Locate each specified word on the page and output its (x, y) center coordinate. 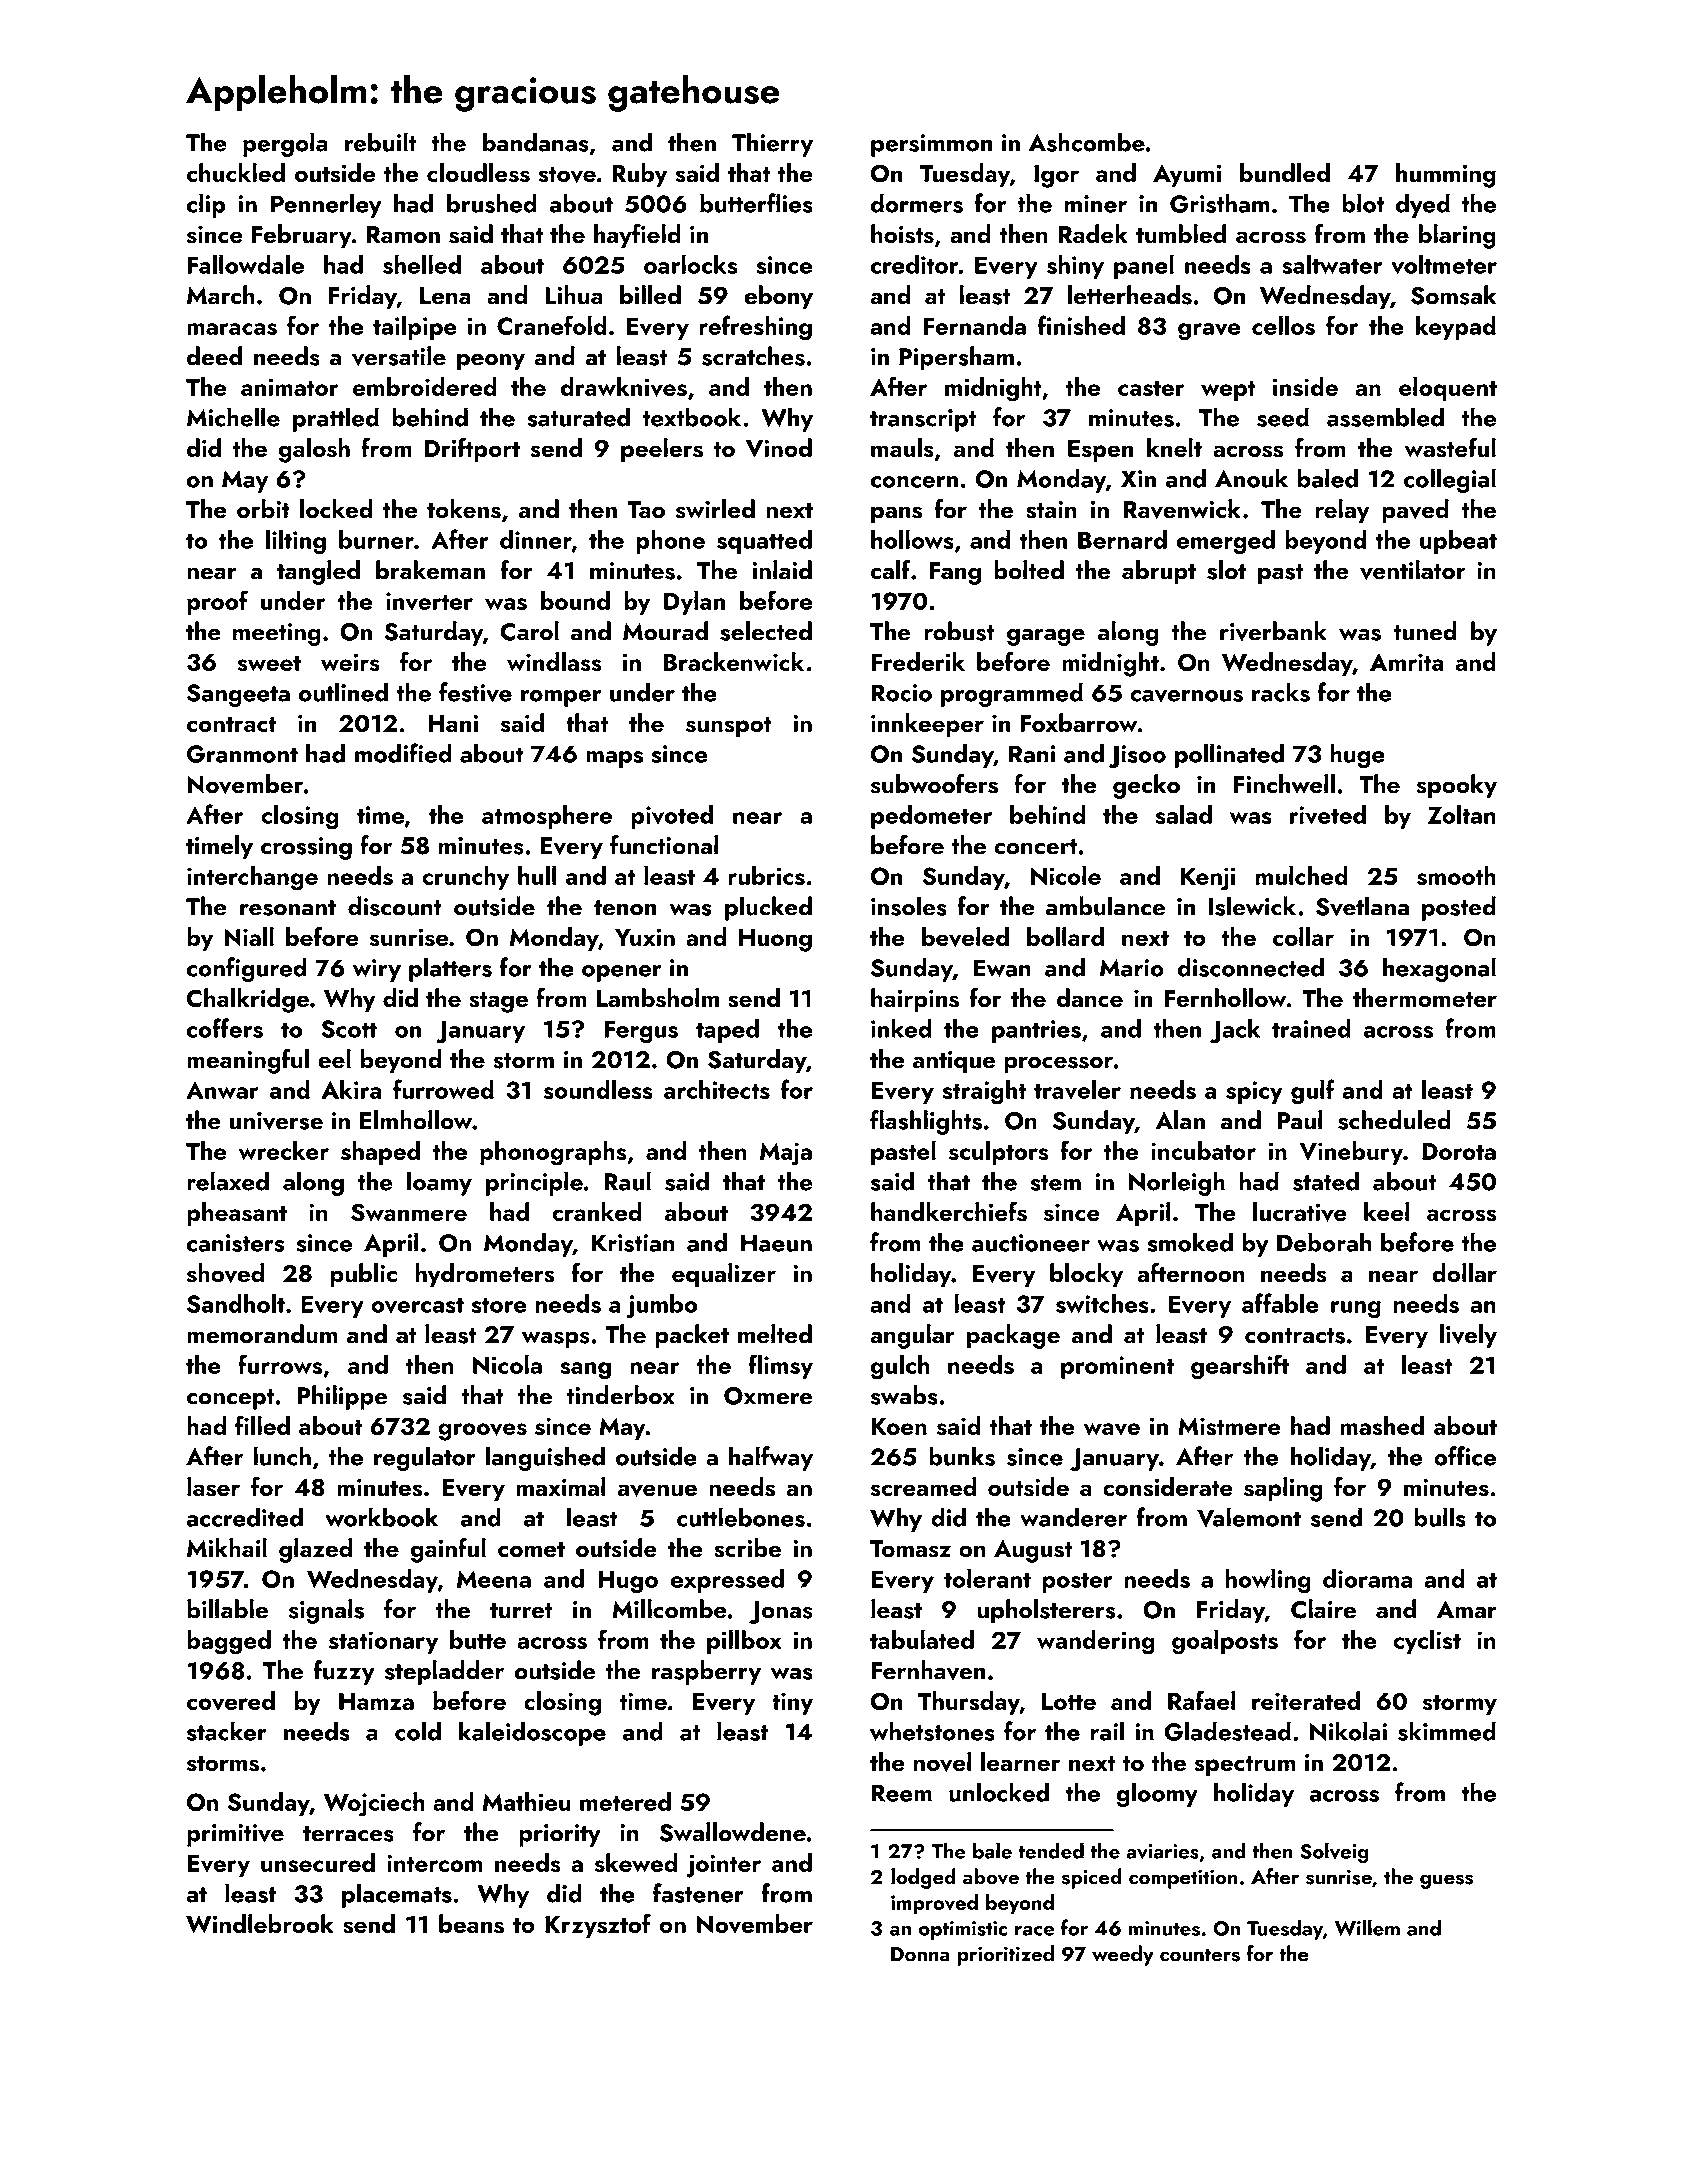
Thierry (772, 144)
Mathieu (527, 1801)
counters (1200, 1955)
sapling (1283, 1489)
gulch (900, 1367)
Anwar (222, 1090)
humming (1446, 175)
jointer (723, 1866)
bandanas (536, 142)
